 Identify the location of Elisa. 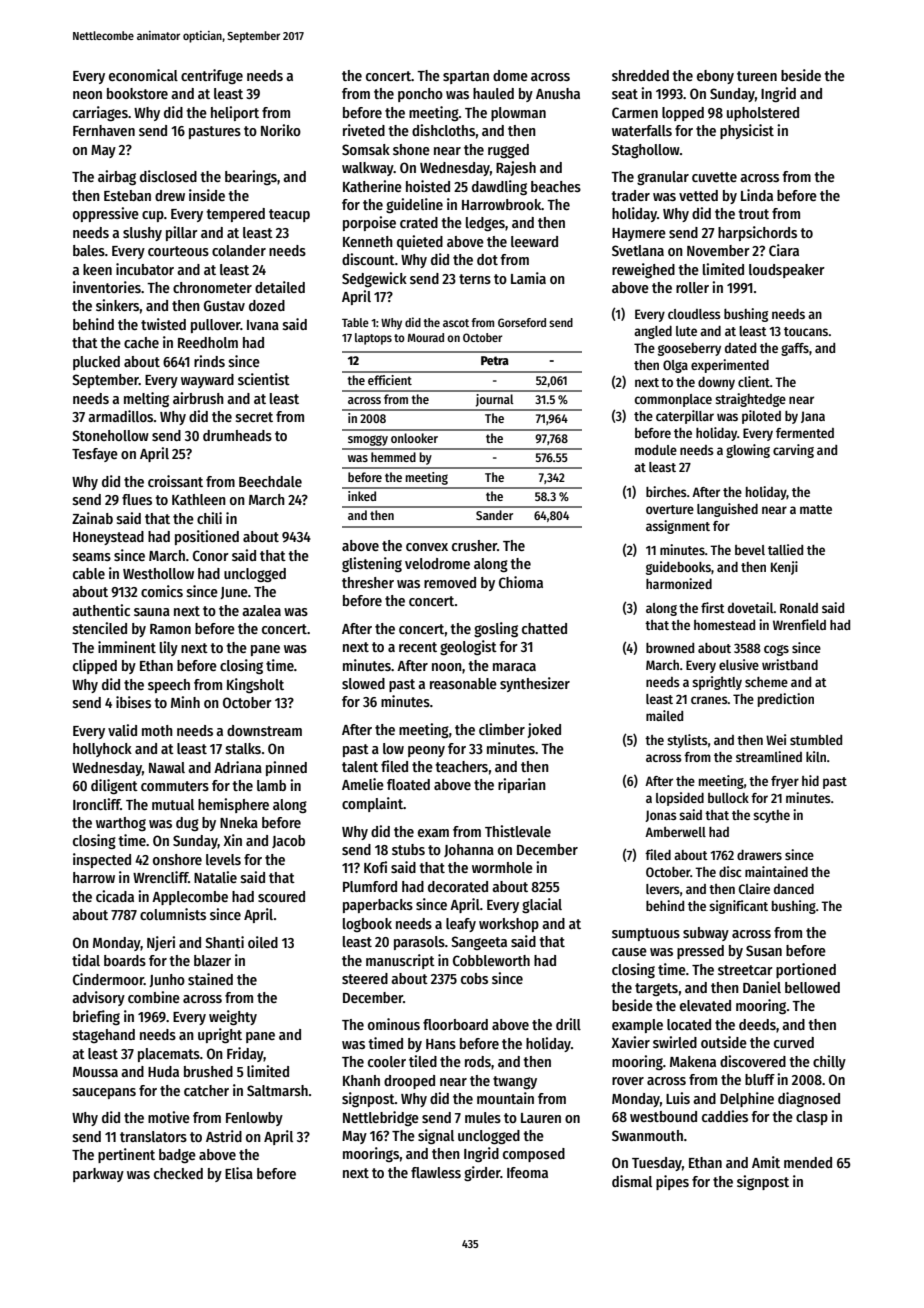
(239, 1173).
